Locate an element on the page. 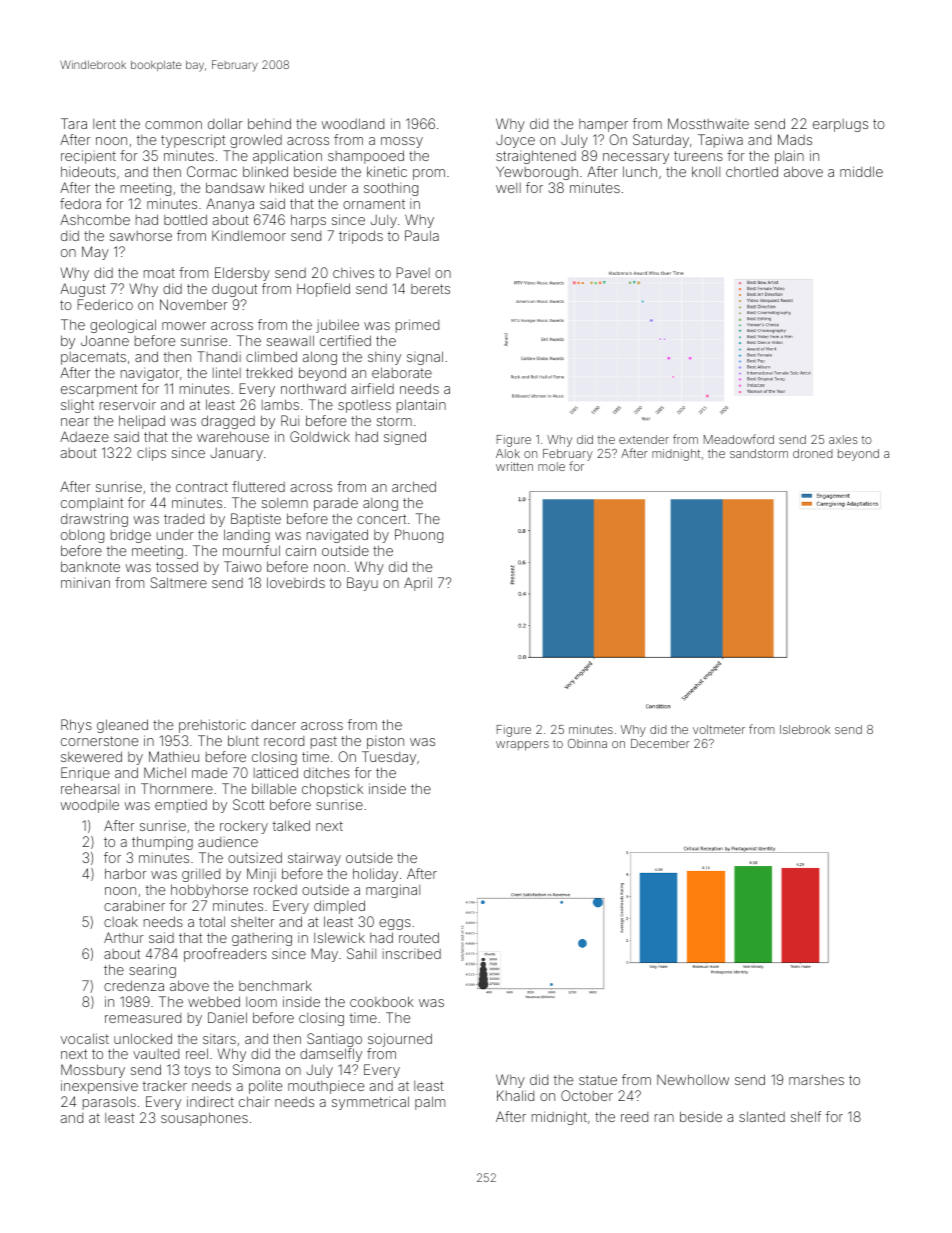 The height and width of the page is (1233, 952). Meadowford is located at coordinates (739, 439).
